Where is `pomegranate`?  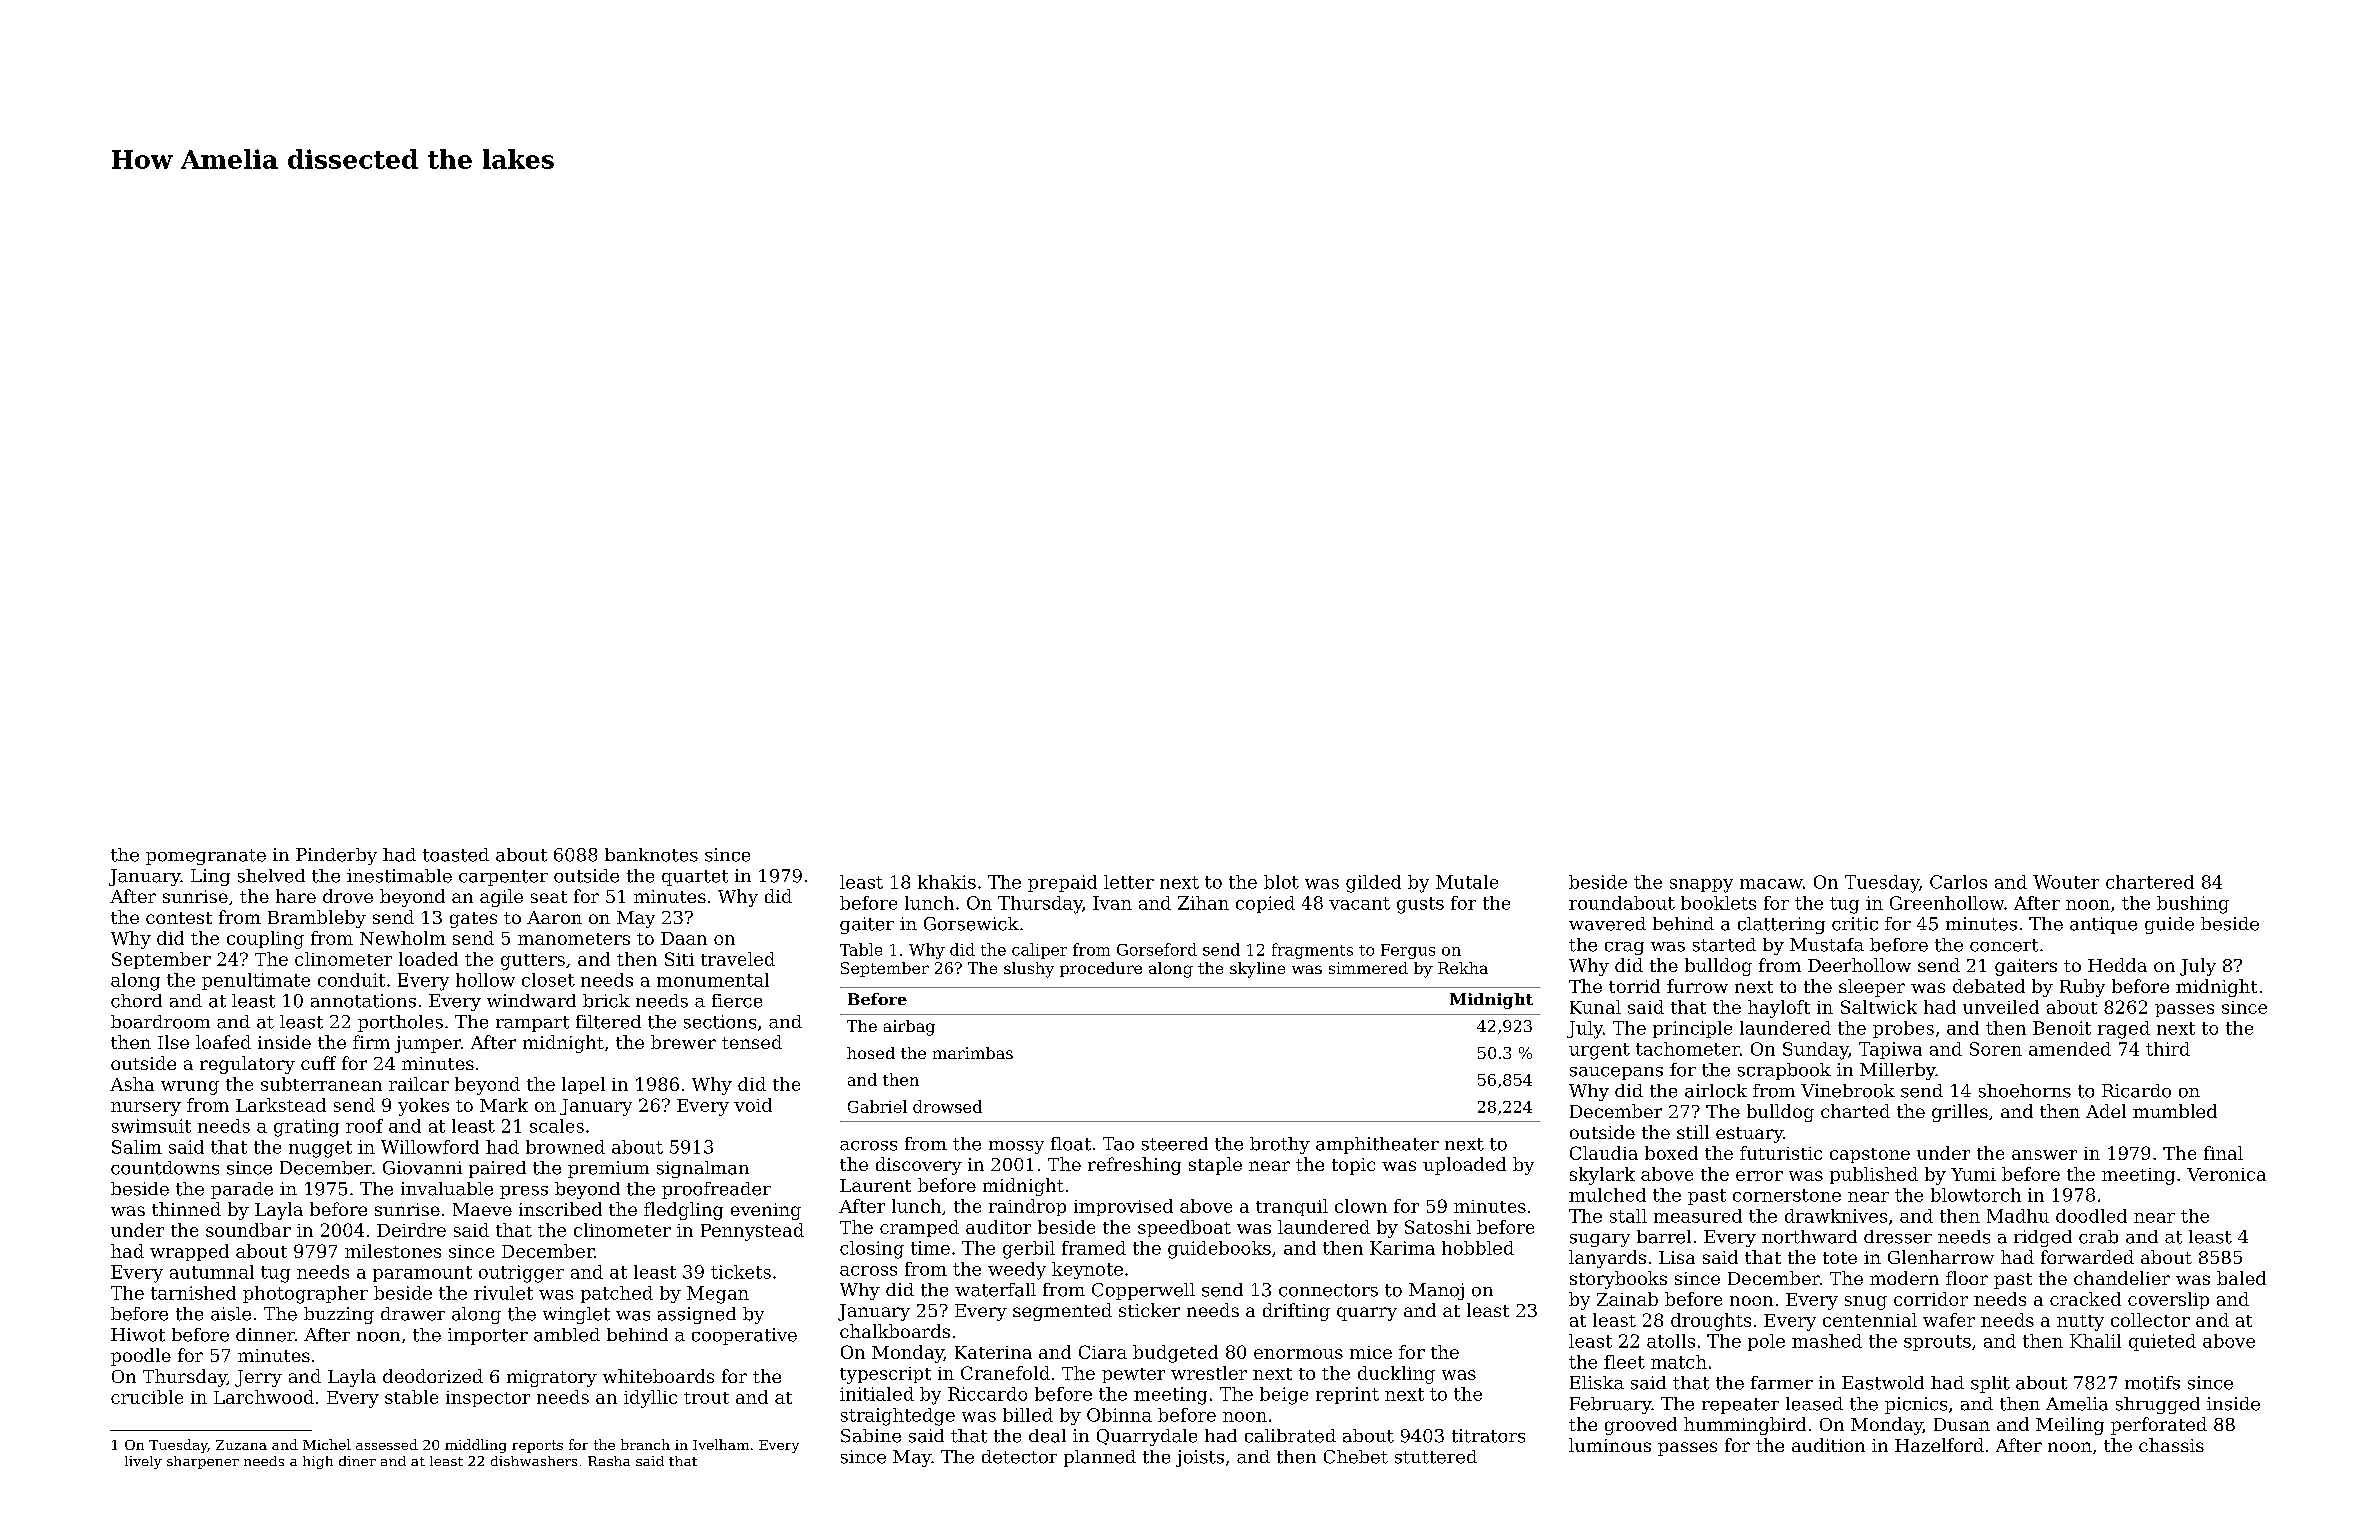 pomegranate is located at coordinates (206, 857).
